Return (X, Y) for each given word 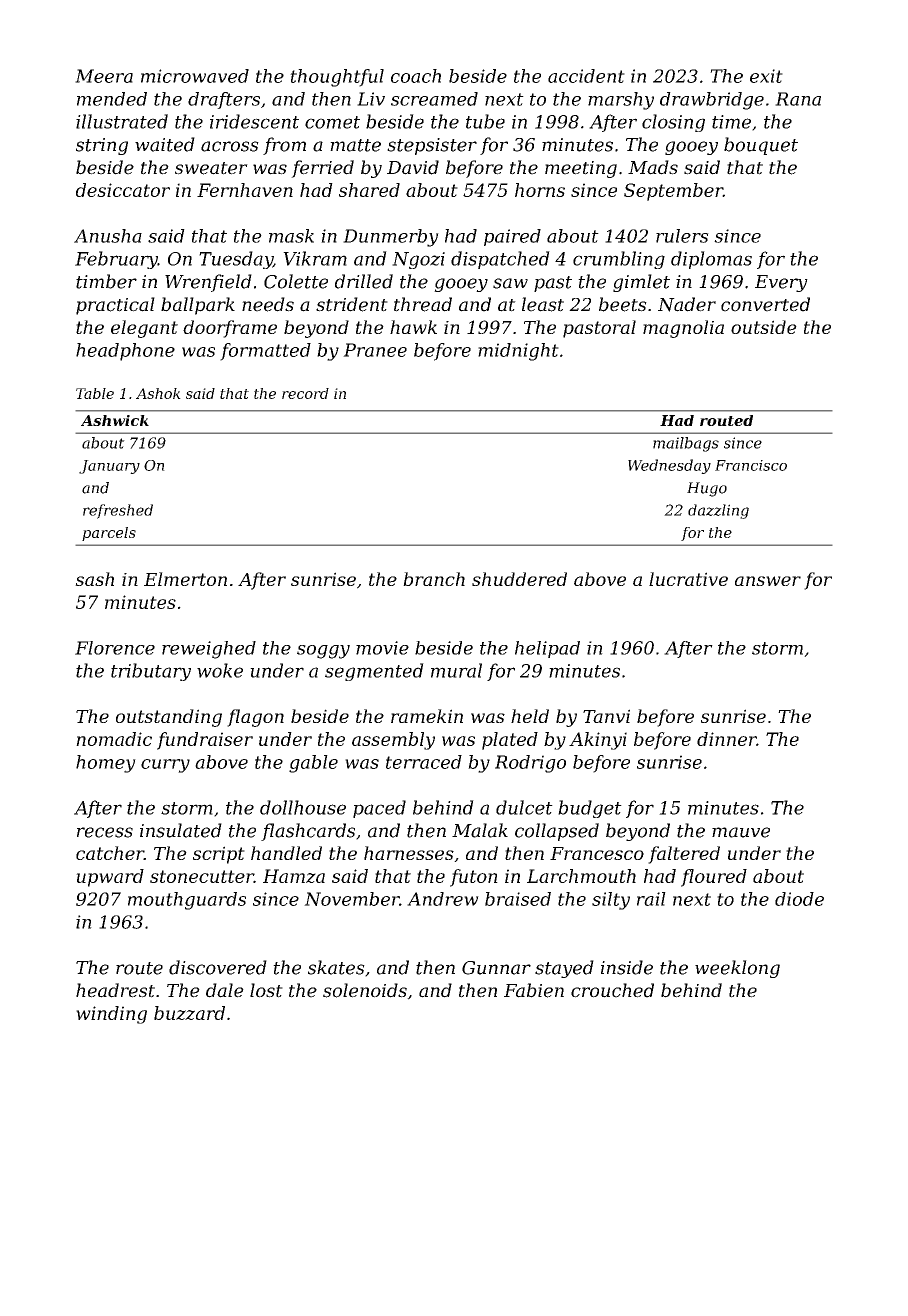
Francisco (751, 465)
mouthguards (187, 901)
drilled (364, 281)
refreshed (118, 511)
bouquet (761, 146)
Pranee (375, 350)
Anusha (108, 236)
